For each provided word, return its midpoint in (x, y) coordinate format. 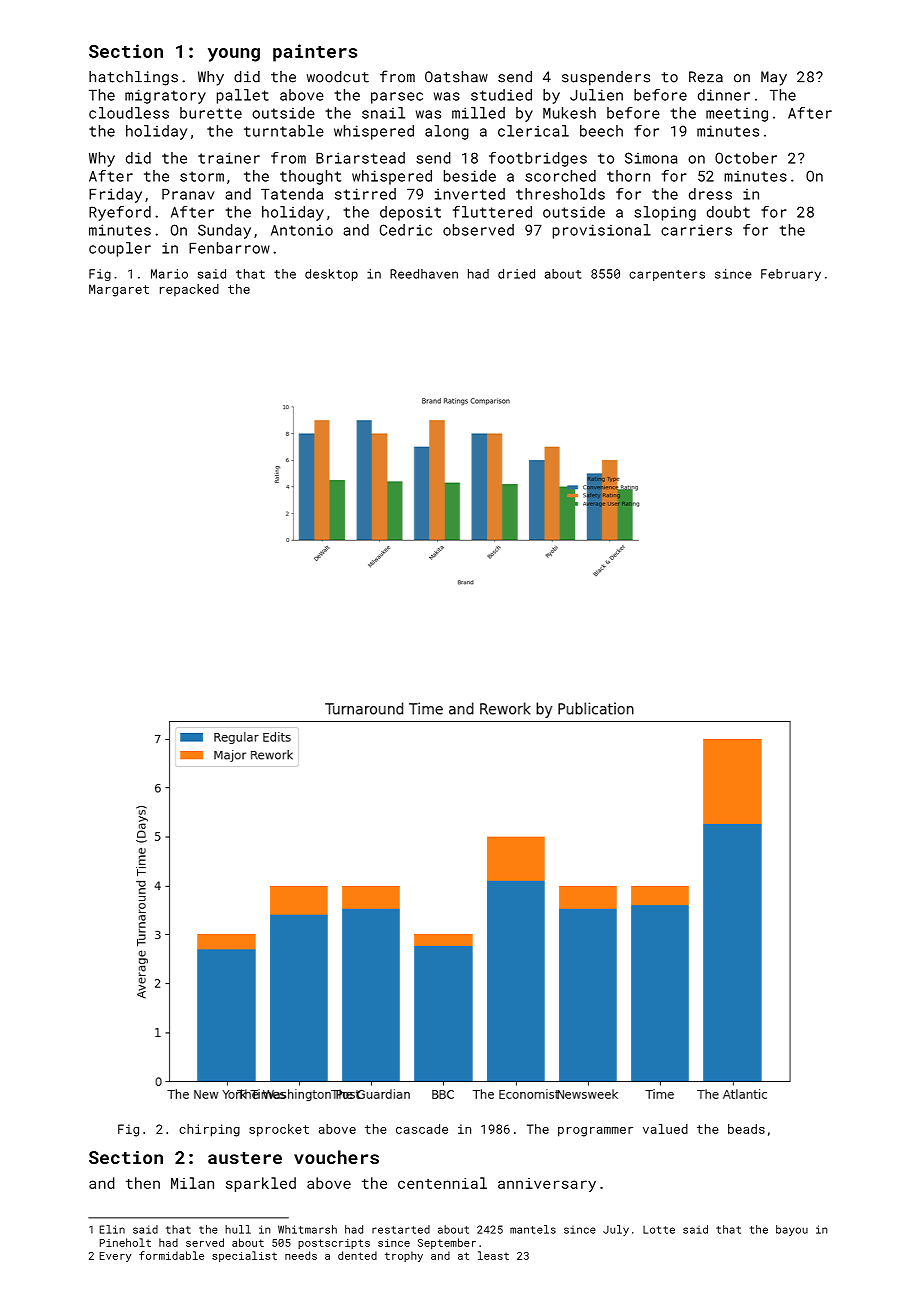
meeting (737, 114)
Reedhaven (424, 274)
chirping (209, 1130)
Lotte (659, 1230)
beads (746, 1129)
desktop (331, 275)
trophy (404, 1256)
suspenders (606, 78)
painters (315, 53)
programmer (595, 1132)
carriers (696, 230)
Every (115, 1257)
